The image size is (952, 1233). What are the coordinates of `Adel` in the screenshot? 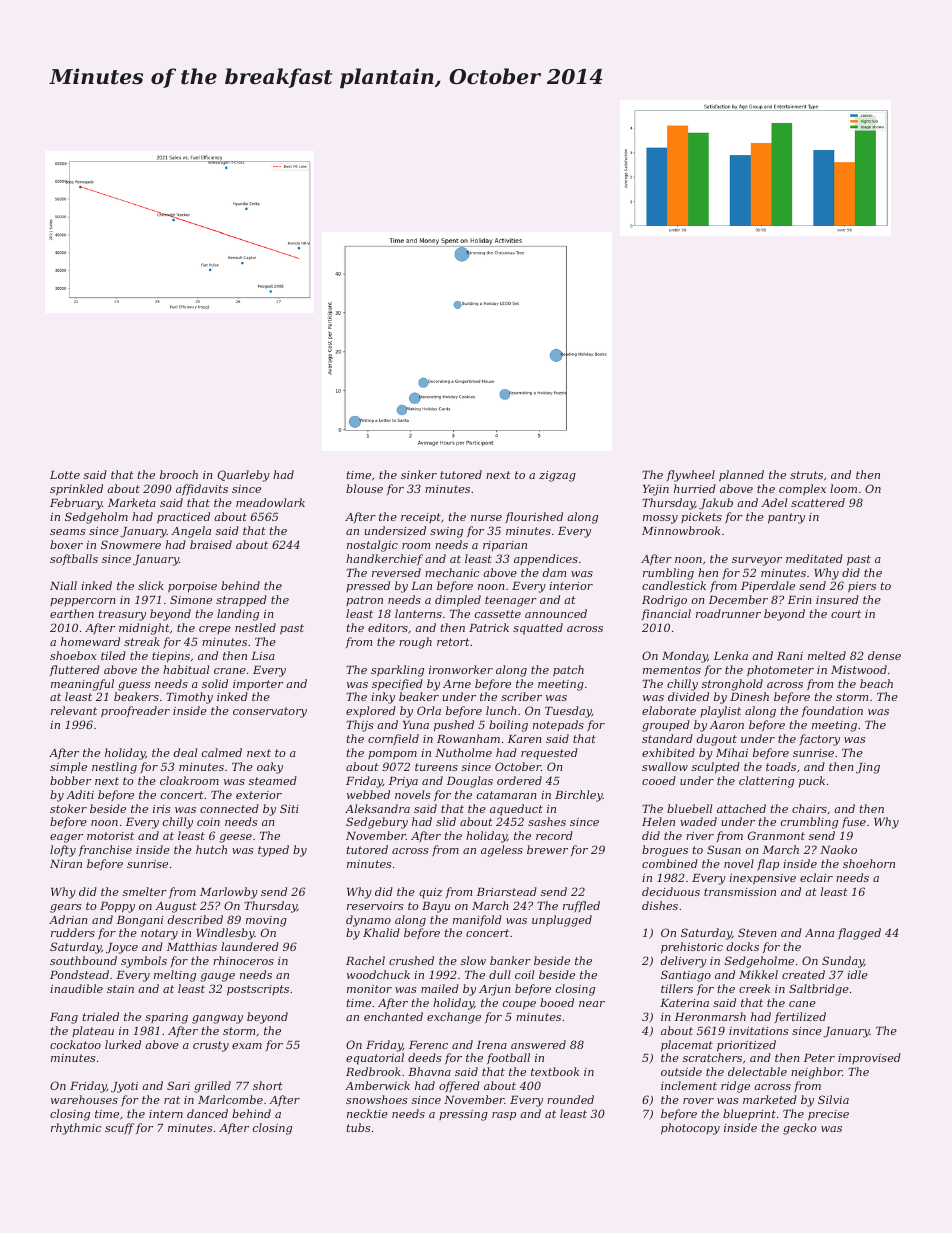 It's located at (774, 502).
